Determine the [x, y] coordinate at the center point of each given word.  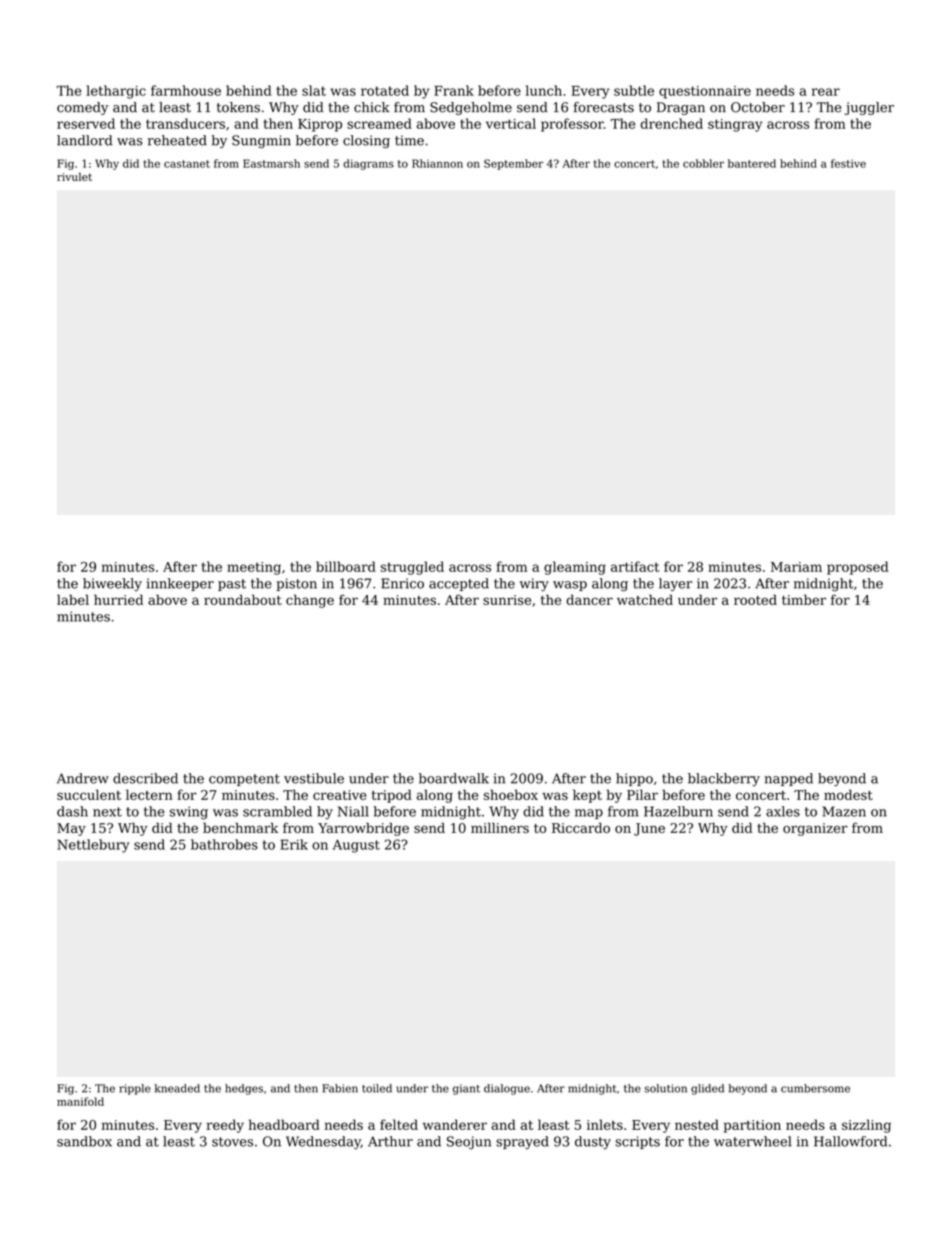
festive [848, 163]
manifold [80, 1101]
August [356, 846]
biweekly [112, 584]
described [145, 778]
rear [826, 92]
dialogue [507, 1089]
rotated [385, 90]
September [513, 164]
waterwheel [753, 1141]
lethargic [116, 92]
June [649, 829]
